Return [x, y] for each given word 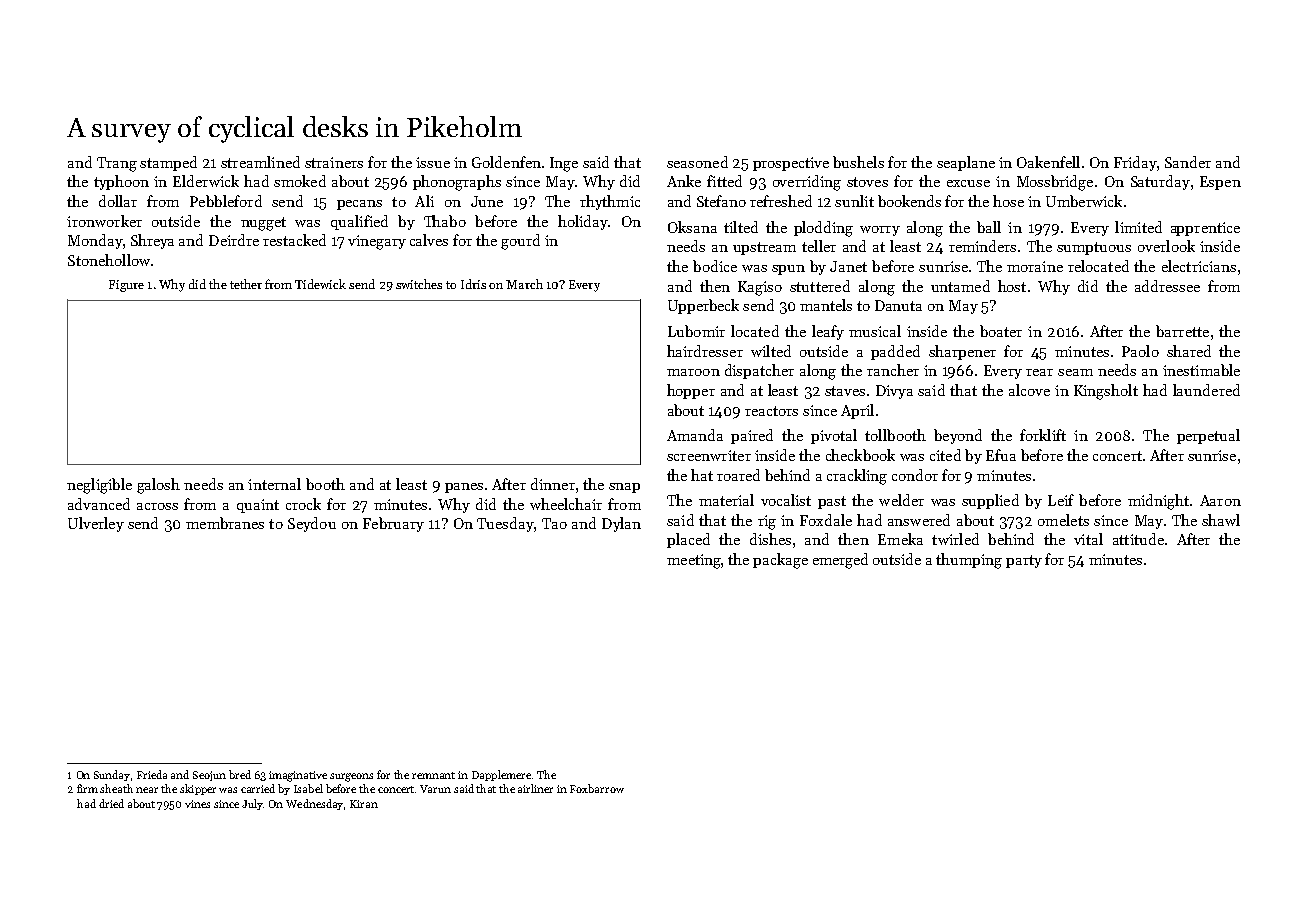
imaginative [298, 776]
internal [274, 484]
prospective [791, 164]
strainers [334, 162]
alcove [1029, 390]
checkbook [860, 455]
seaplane [966, 163]
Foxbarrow [597, 788]
